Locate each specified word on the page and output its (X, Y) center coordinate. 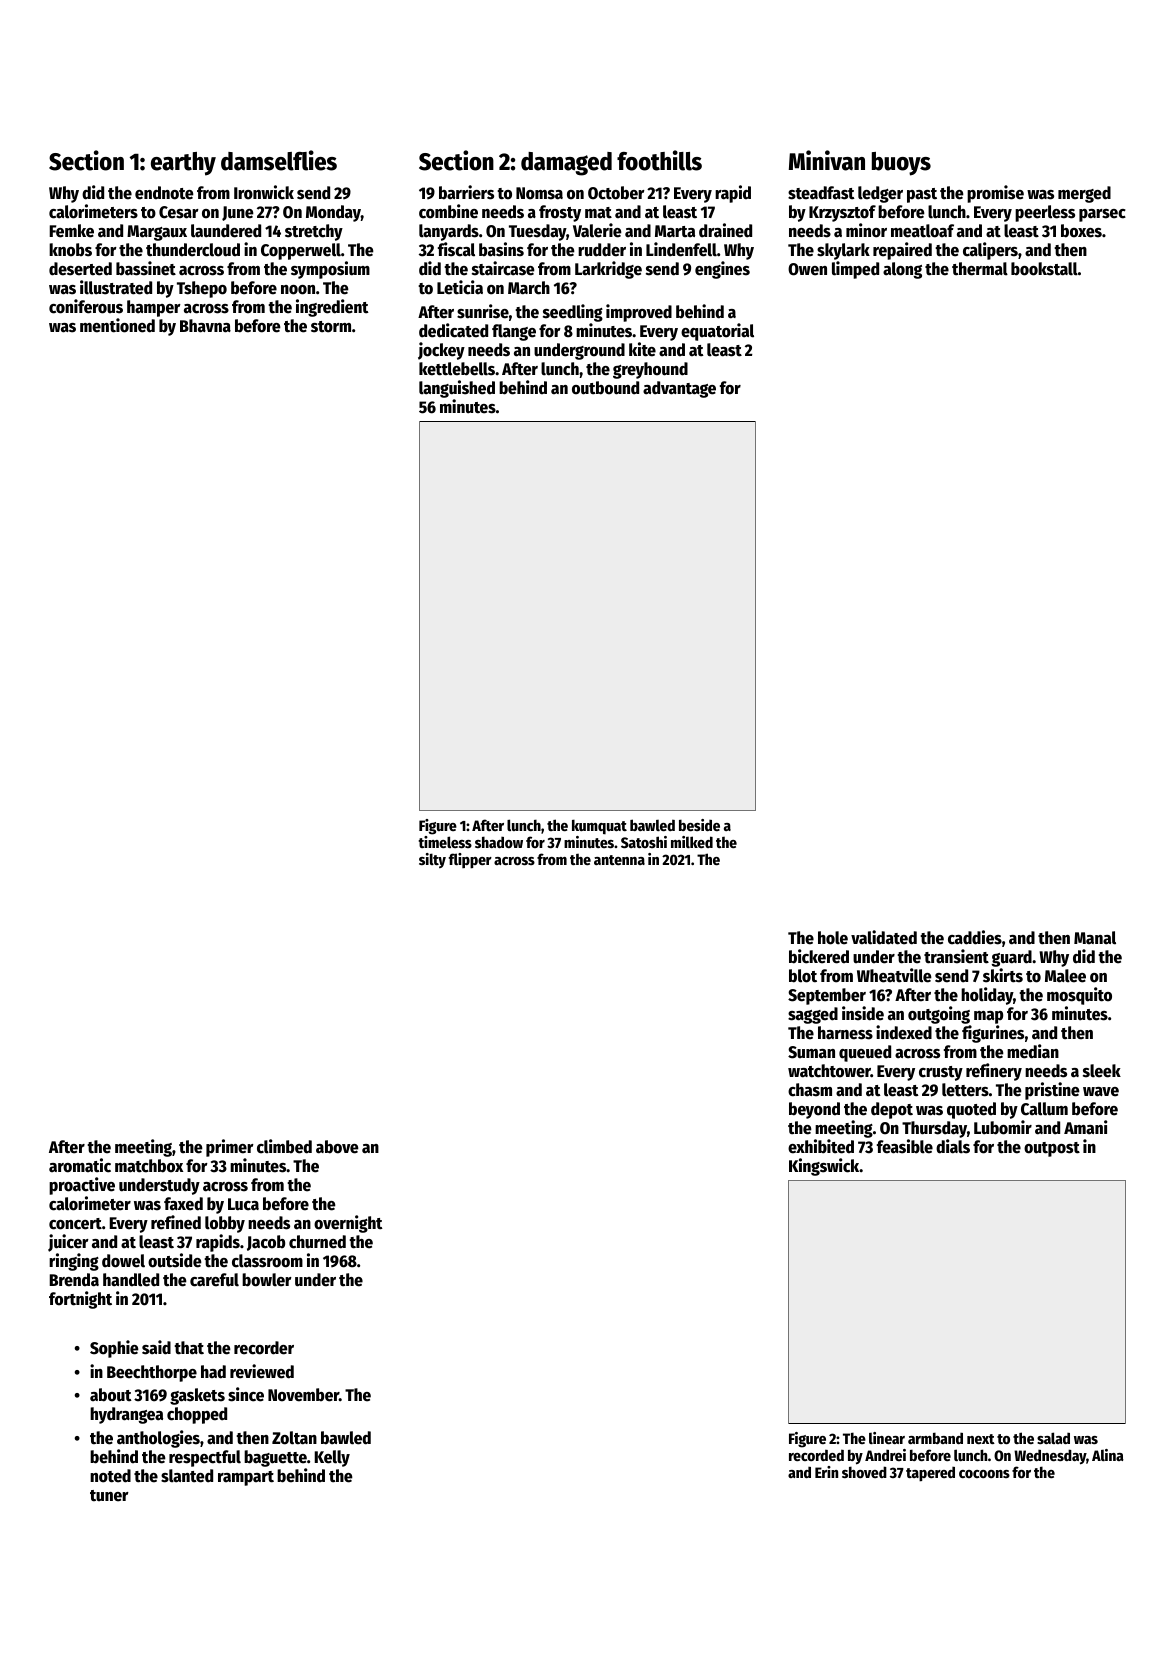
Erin (826, 1472)
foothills (659, 160)
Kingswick (824, 1167)
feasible (905, 1146)
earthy (183, 164)
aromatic (80, 1165)
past (922, 195)
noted (110, 1476)
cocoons (984, 1474)
